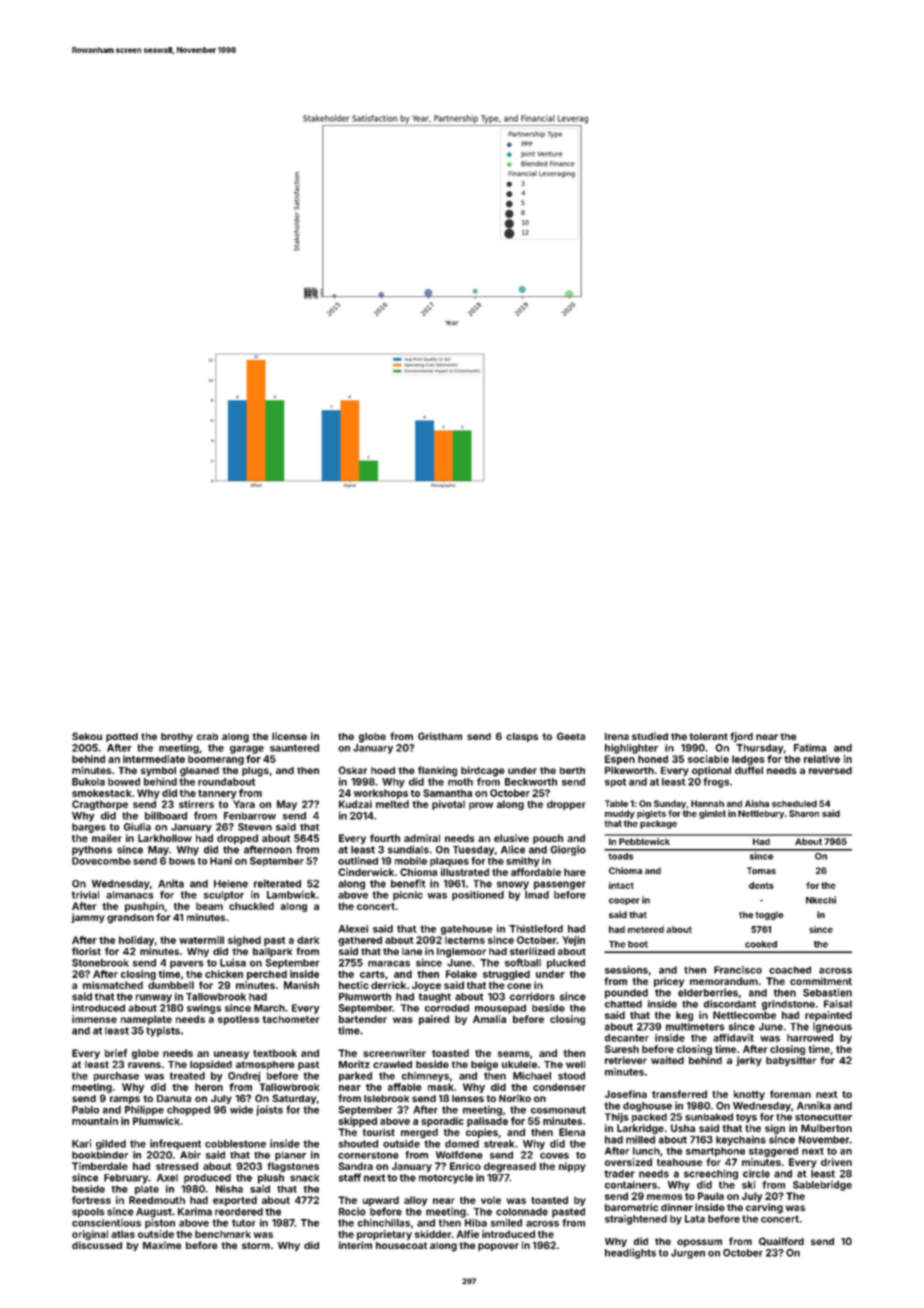 This image has width=924, height=1308. I want to click on elderberries, so click(708, 992).
